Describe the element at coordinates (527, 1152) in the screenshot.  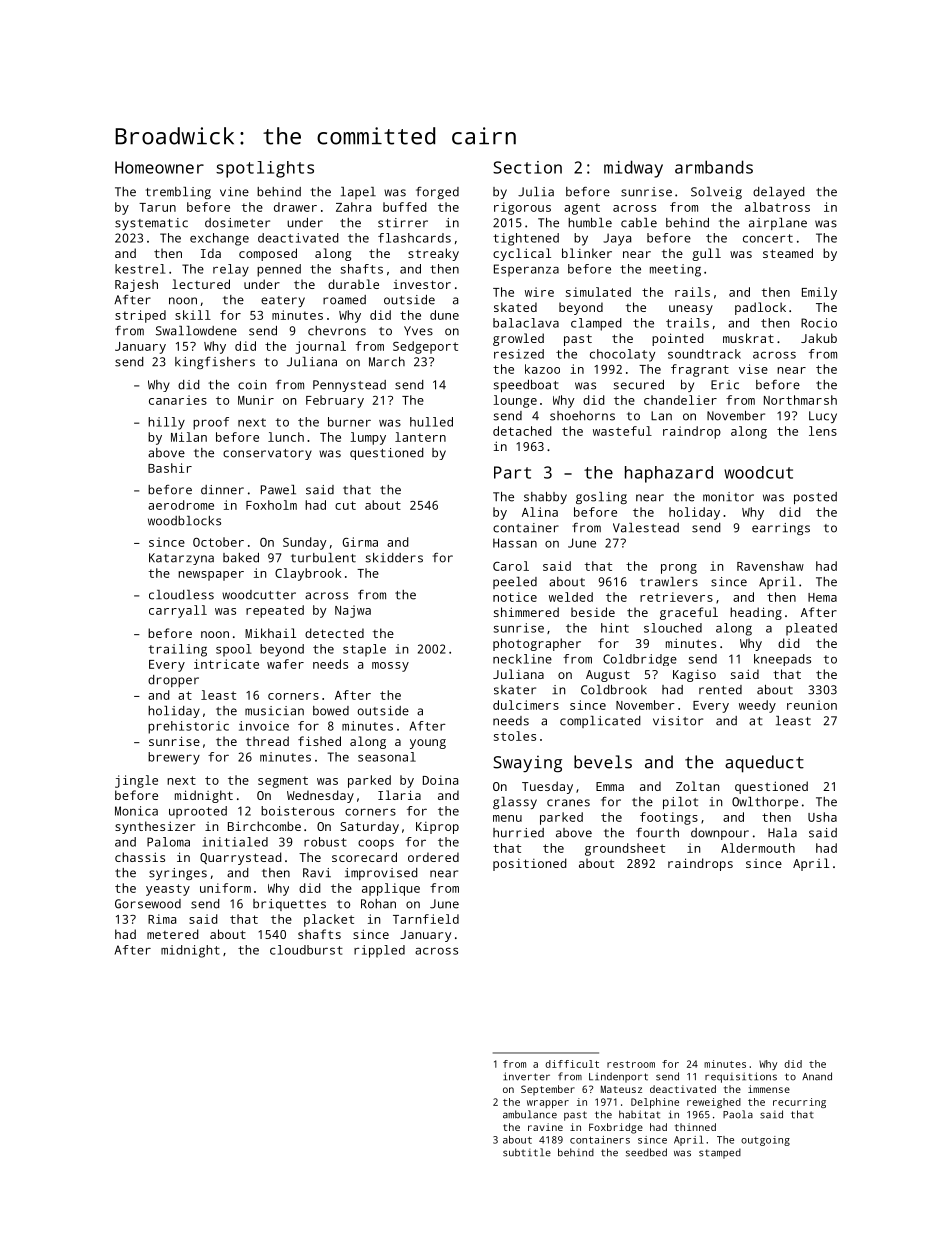
I see `subtitle` at that location.
